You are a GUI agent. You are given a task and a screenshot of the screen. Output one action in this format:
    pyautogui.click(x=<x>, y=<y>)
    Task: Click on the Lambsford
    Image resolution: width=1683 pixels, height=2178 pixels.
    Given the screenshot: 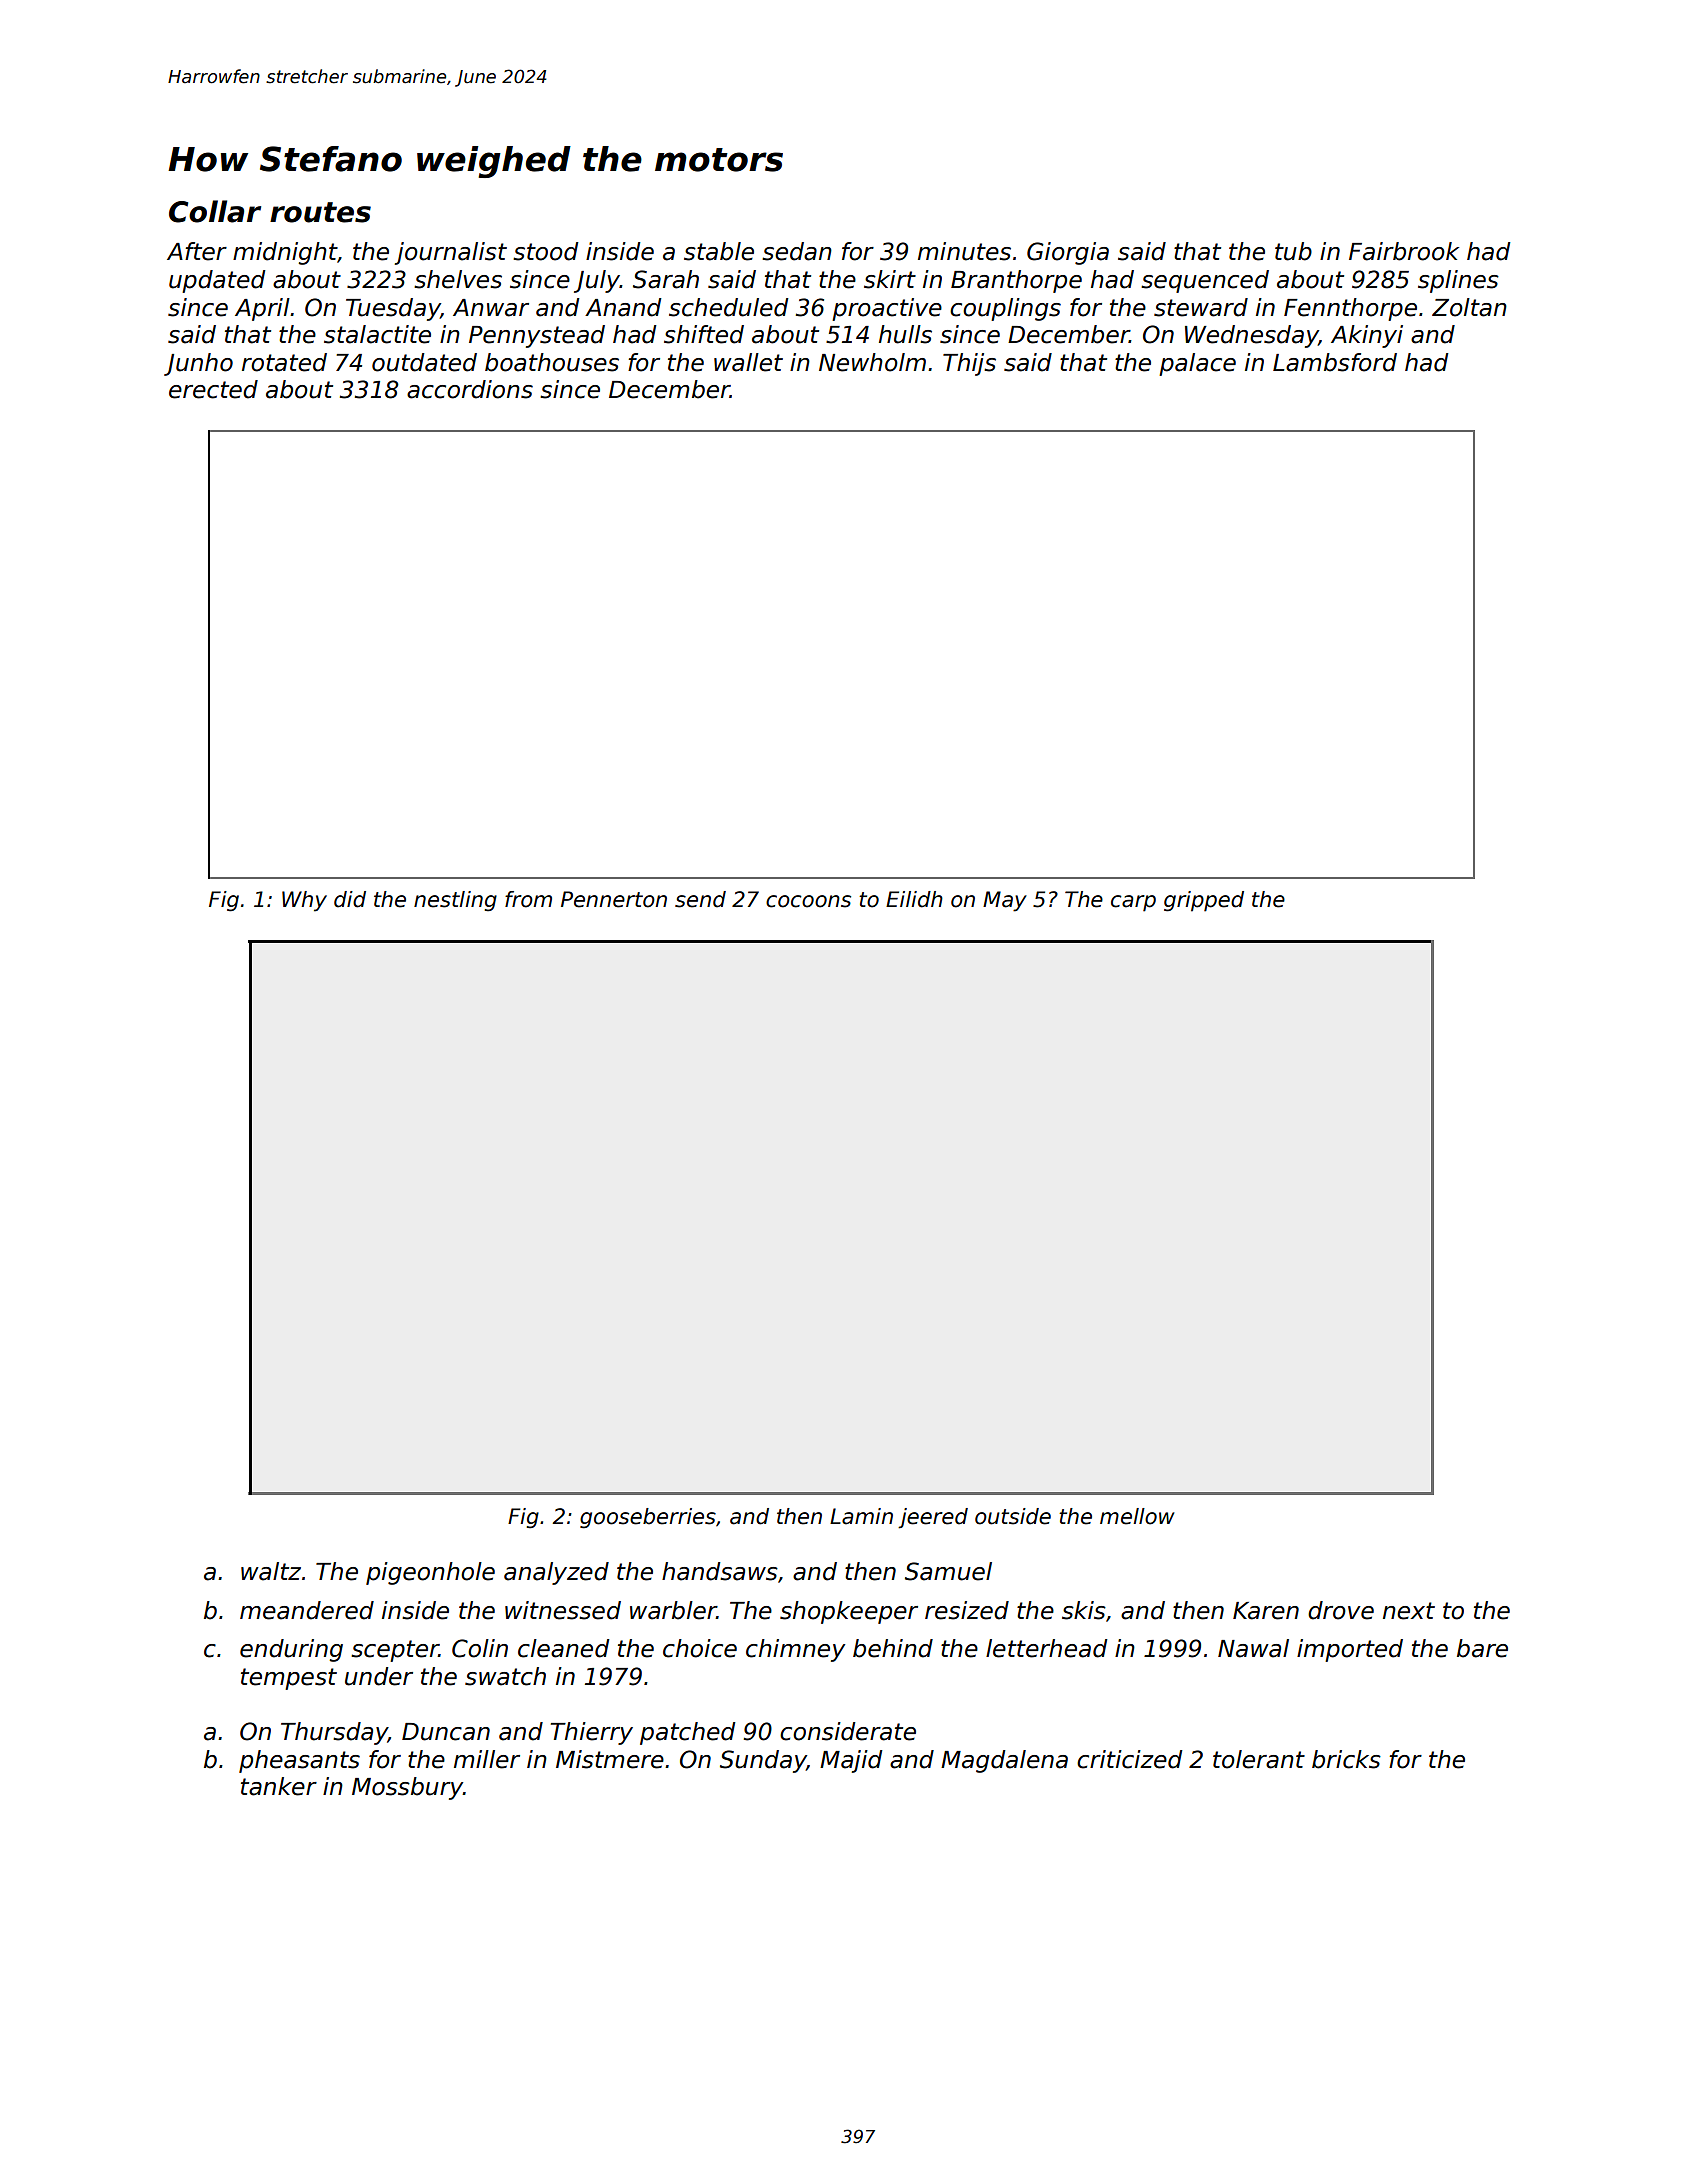 What is the action you would take?
    pyautogui.click(x=1335, y=362)
